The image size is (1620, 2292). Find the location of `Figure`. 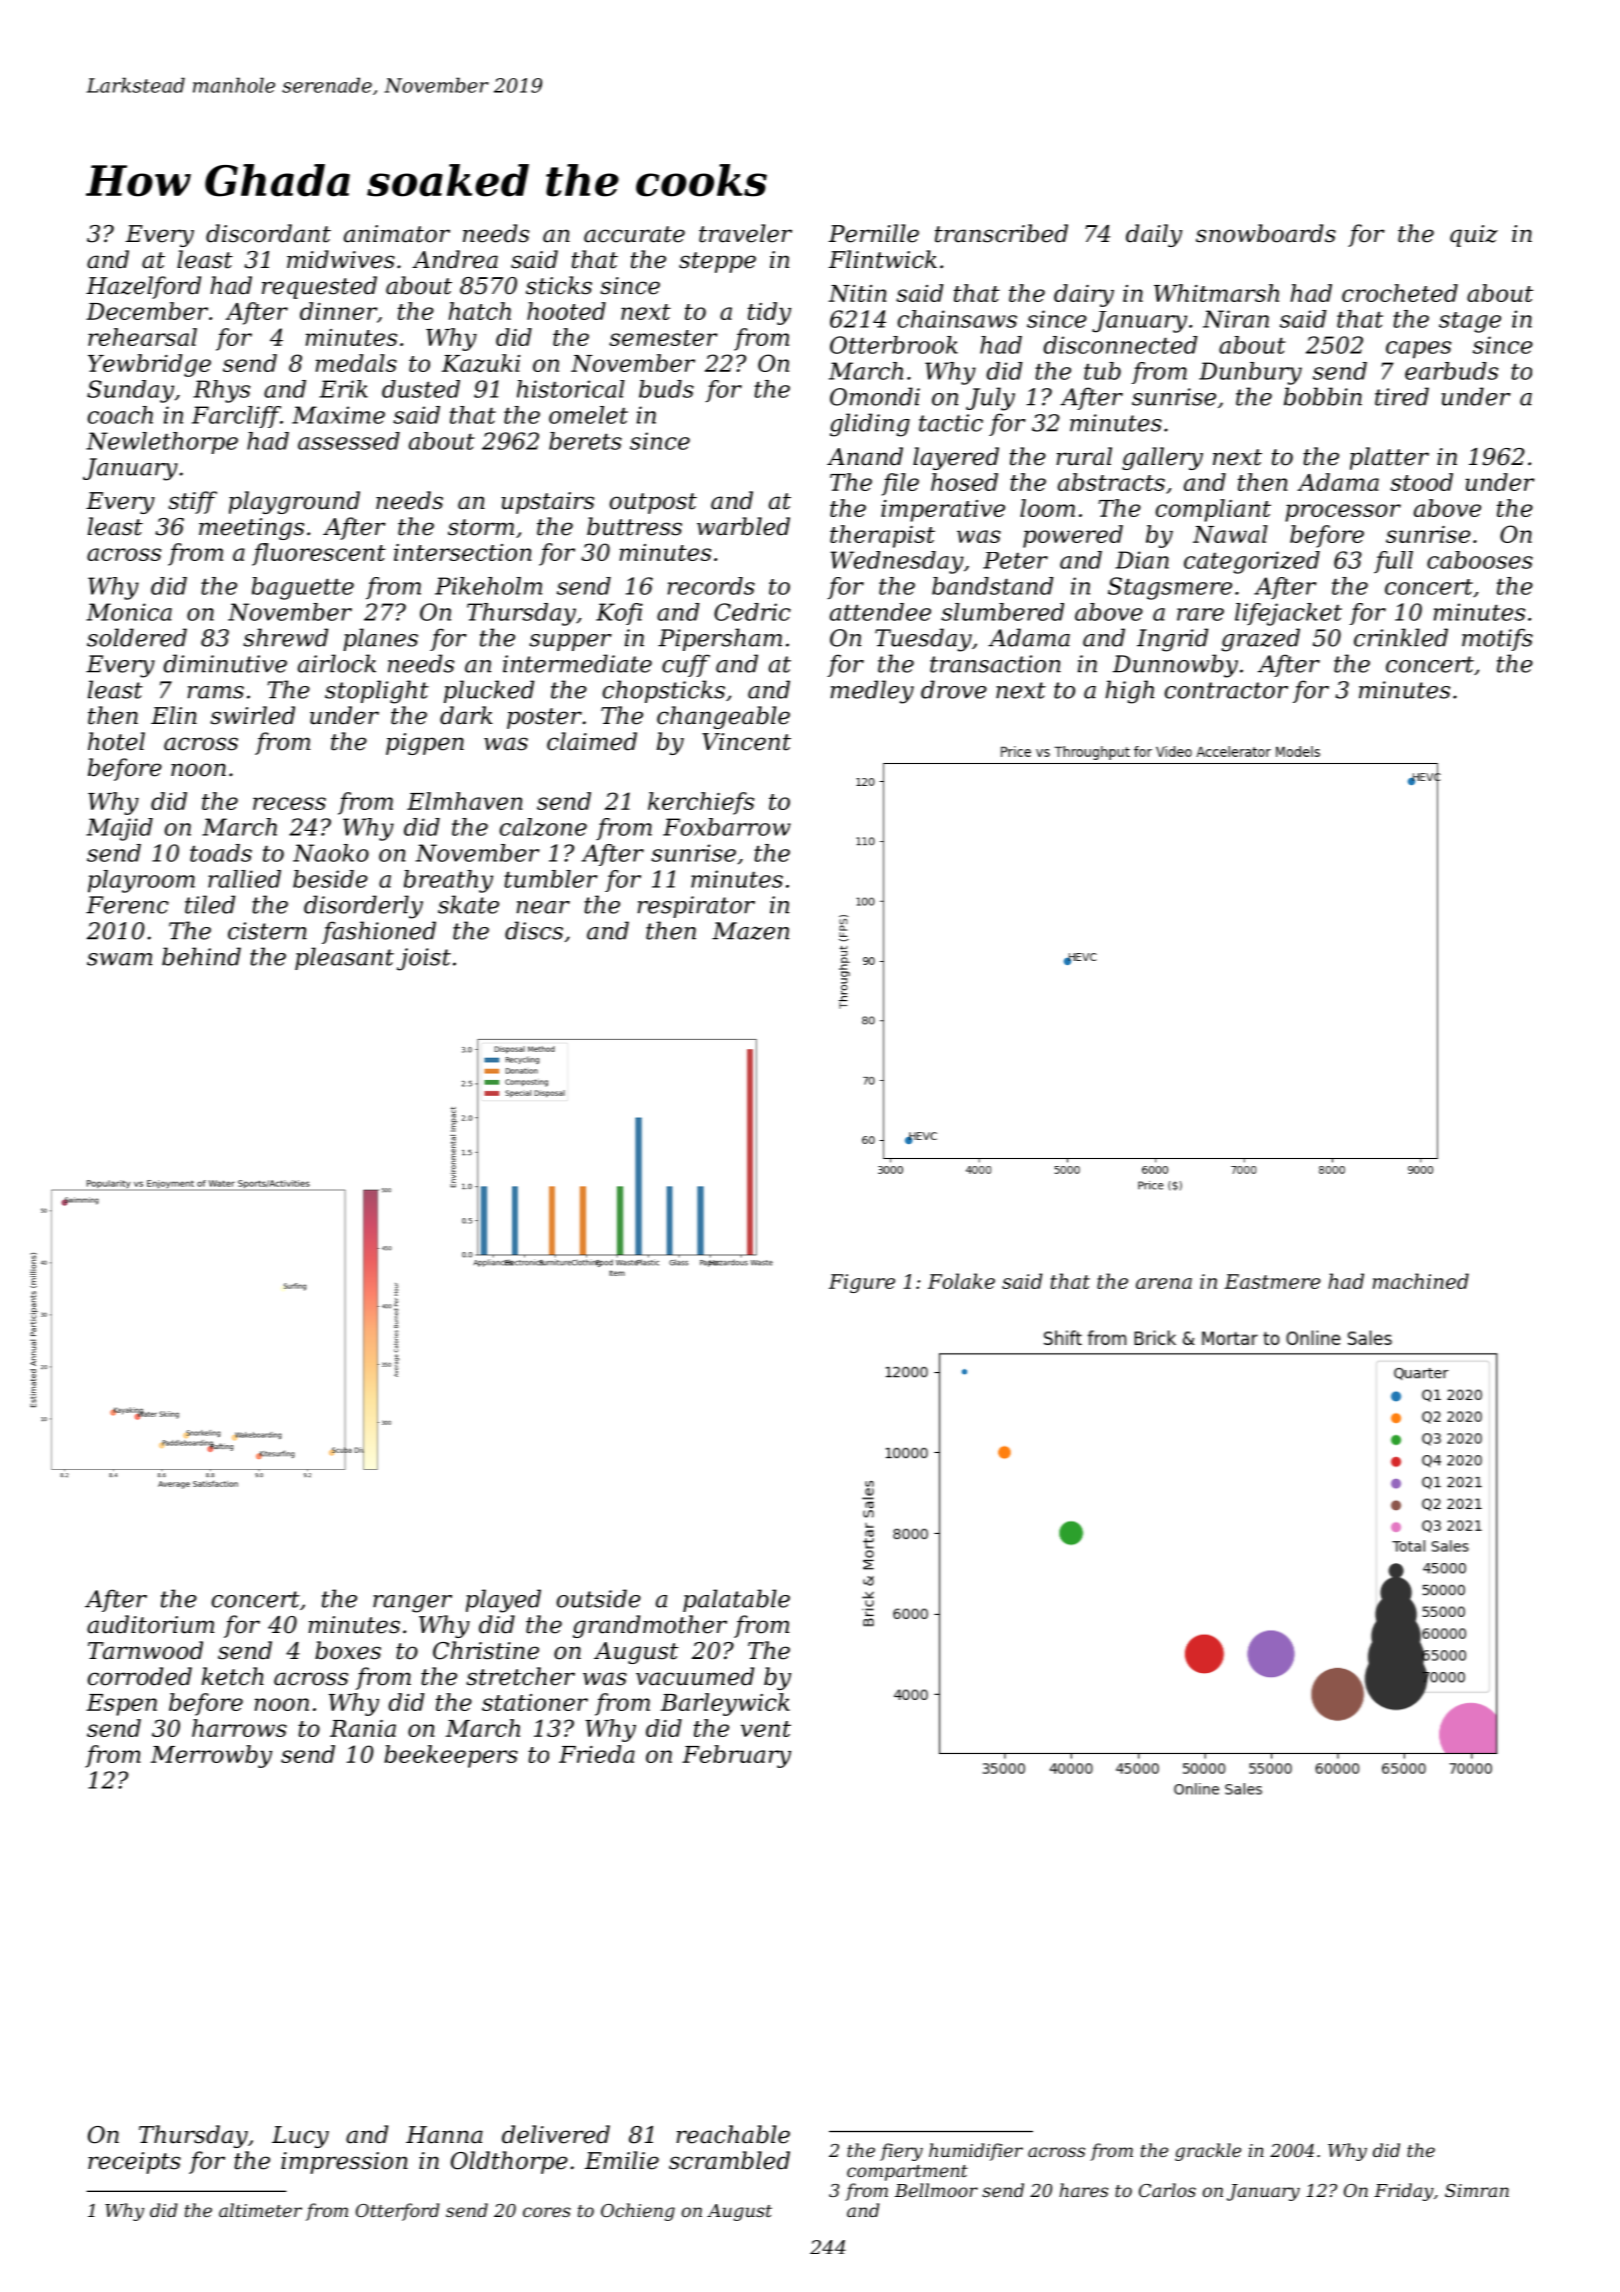

Figure is located at coordinates (862, 1283).
